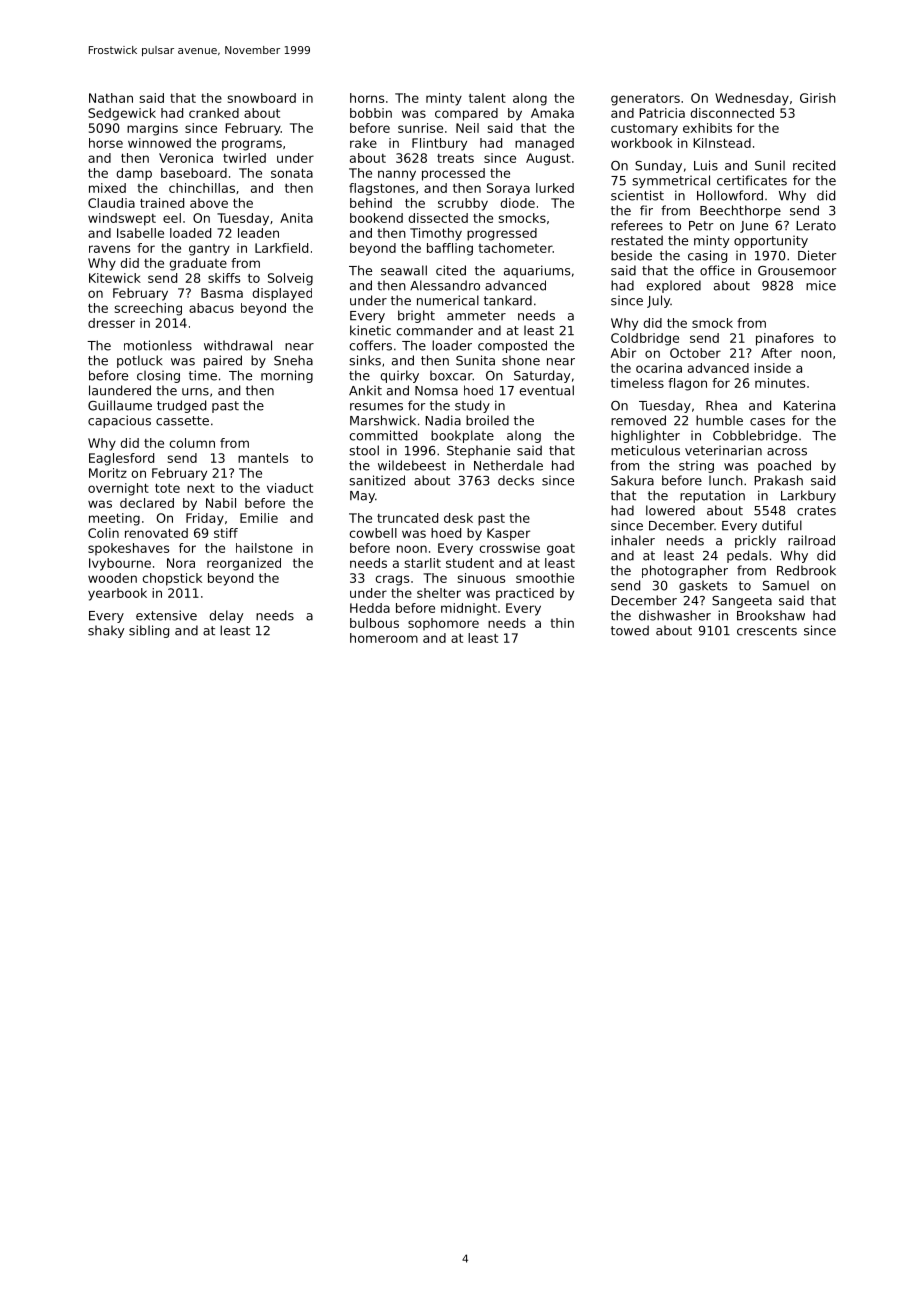  I want to click on pinafores, so click(785, 339).
